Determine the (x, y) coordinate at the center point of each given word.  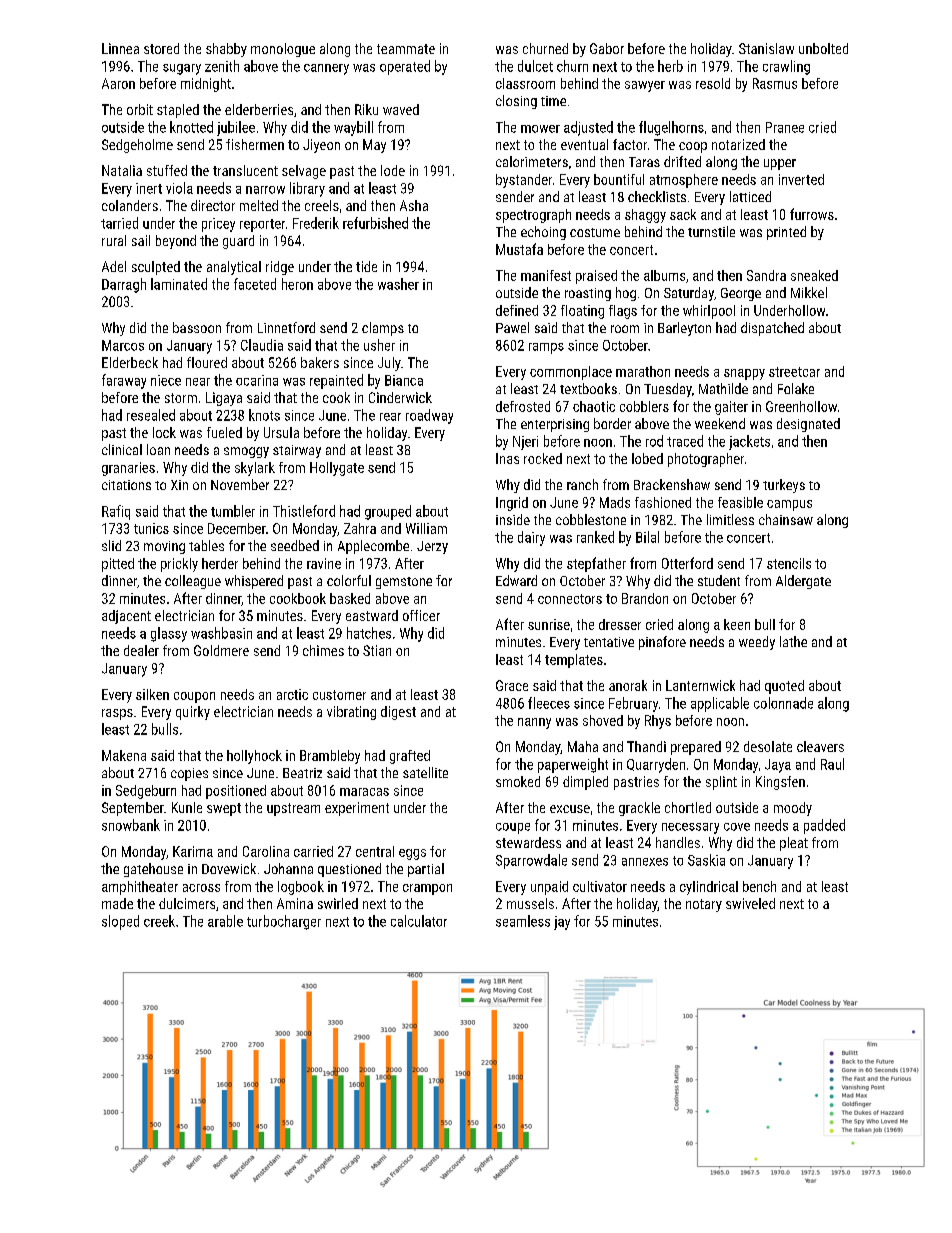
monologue (283, 50)
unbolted (823, 48)
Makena (124, 755)
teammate (406, 49)
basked (350, 598)
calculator (419, 921)
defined (517, 310)
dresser (620, 624)
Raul (832, 764)
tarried (119, 223)
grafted (410, 757)
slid (111, 545)
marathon (643, 371)
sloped (120, 922)
